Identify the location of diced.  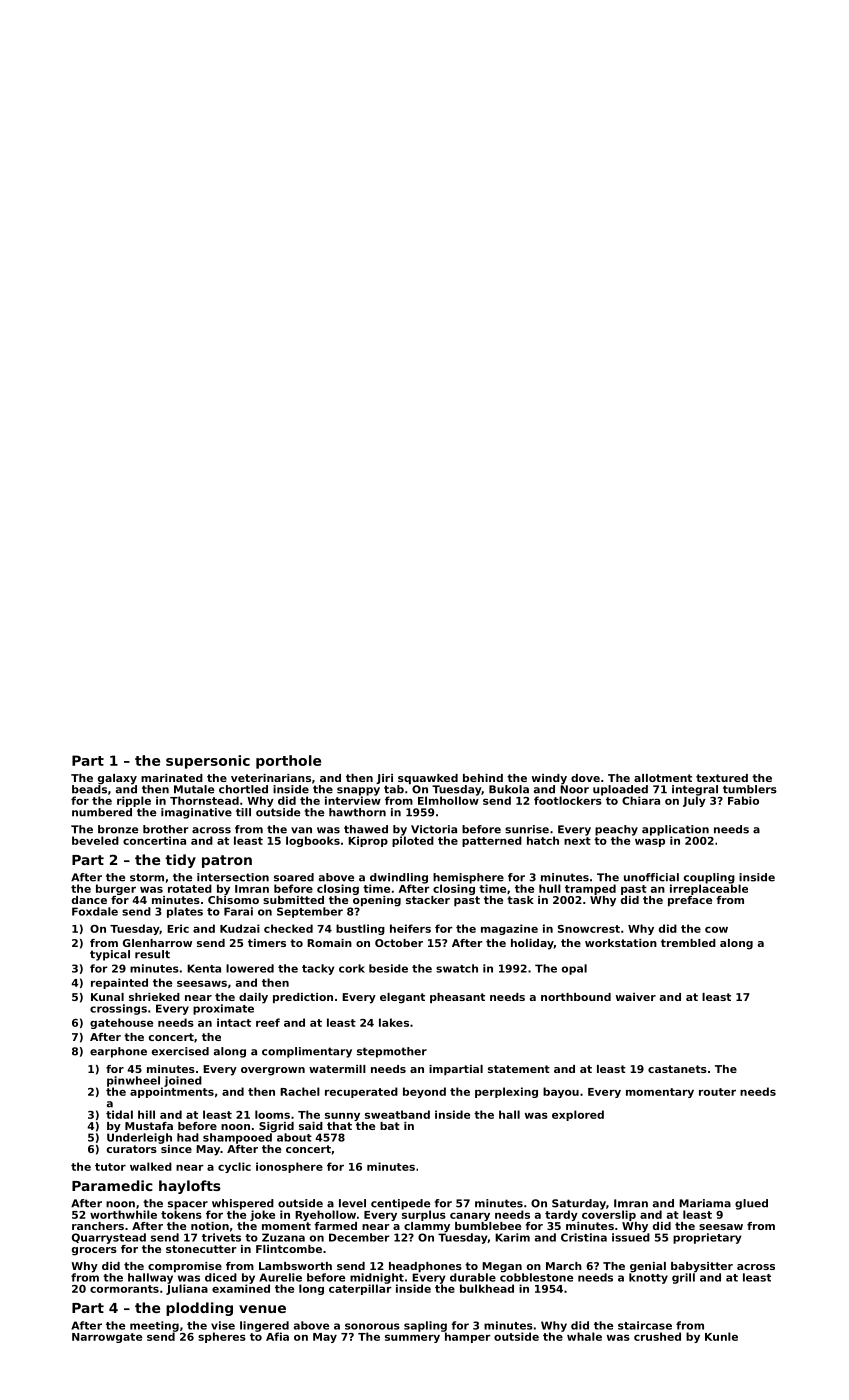
(221, 1277).
